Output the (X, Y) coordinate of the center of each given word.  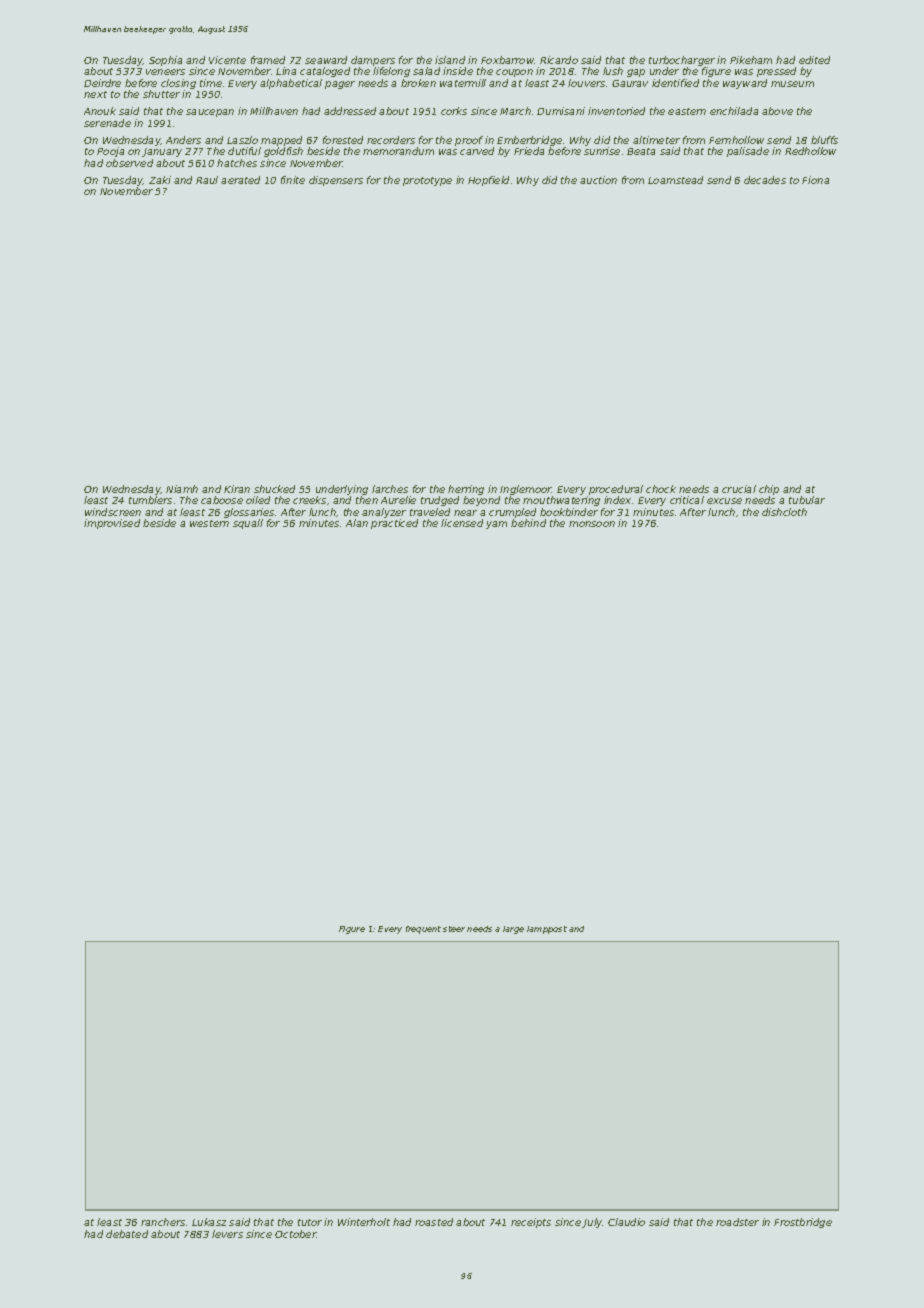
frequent (423, 930)
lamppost (547, 930)
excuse (724, 501)
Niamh (182, 489)
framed (268, 60)
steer (454, 929)
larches (390, 489)
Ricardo (559, 60)
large (513, 930)
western (209, 523)
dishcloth (784, 512)
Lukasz (209, 1222)
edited (814, 60)
